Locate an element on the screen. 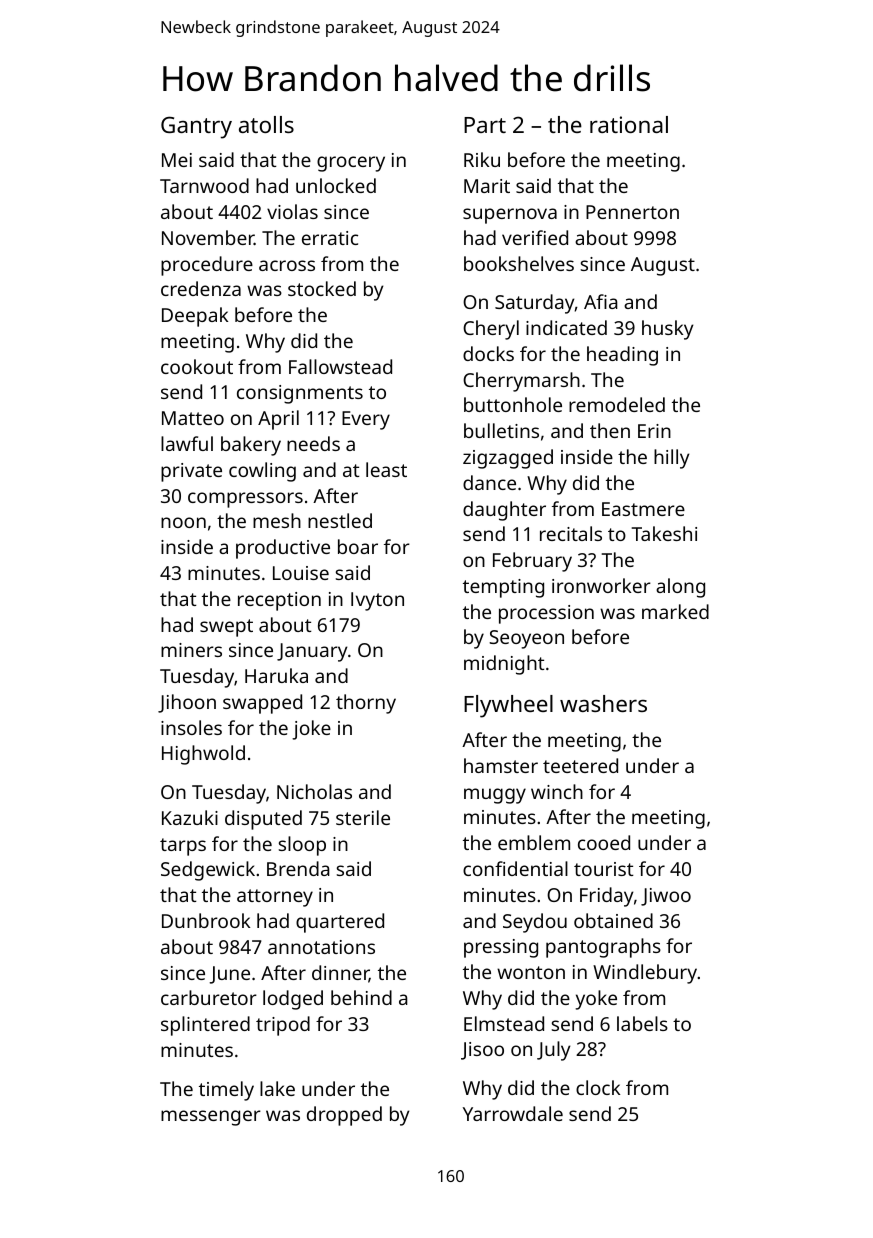 The width and height of the screenshot is (873, 1238). washers is located at coordinates (603, 703).
